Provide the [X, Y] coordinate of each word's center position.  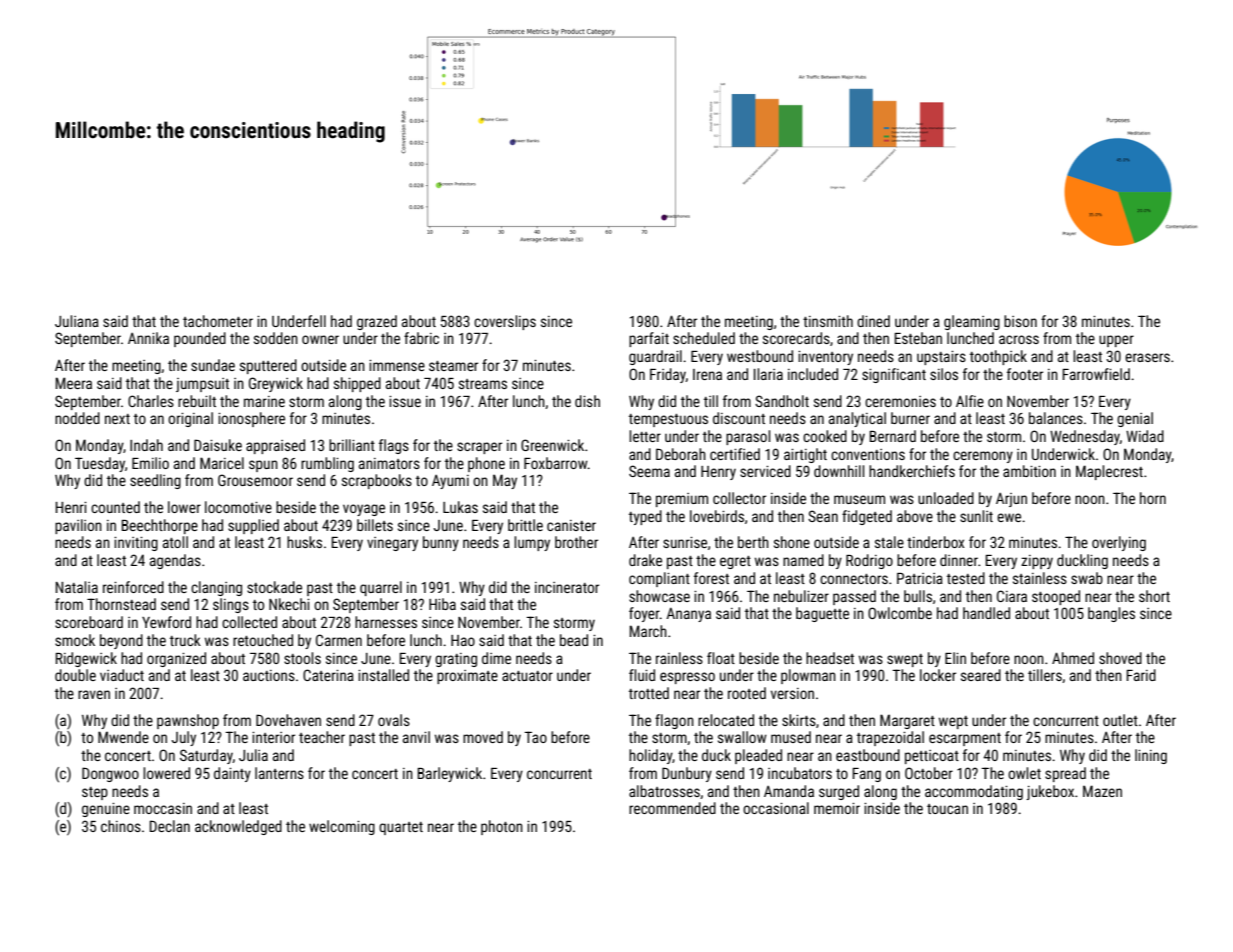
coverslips [505, 322]
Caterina [328, 675]
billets [375, 525]
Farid [1141, 675]
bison [1020, 321]
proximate [467, 677]
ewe [1009, 517]
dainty [232, 774]
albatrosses [664, 791]
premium [682, 500]
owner [320, 339]
